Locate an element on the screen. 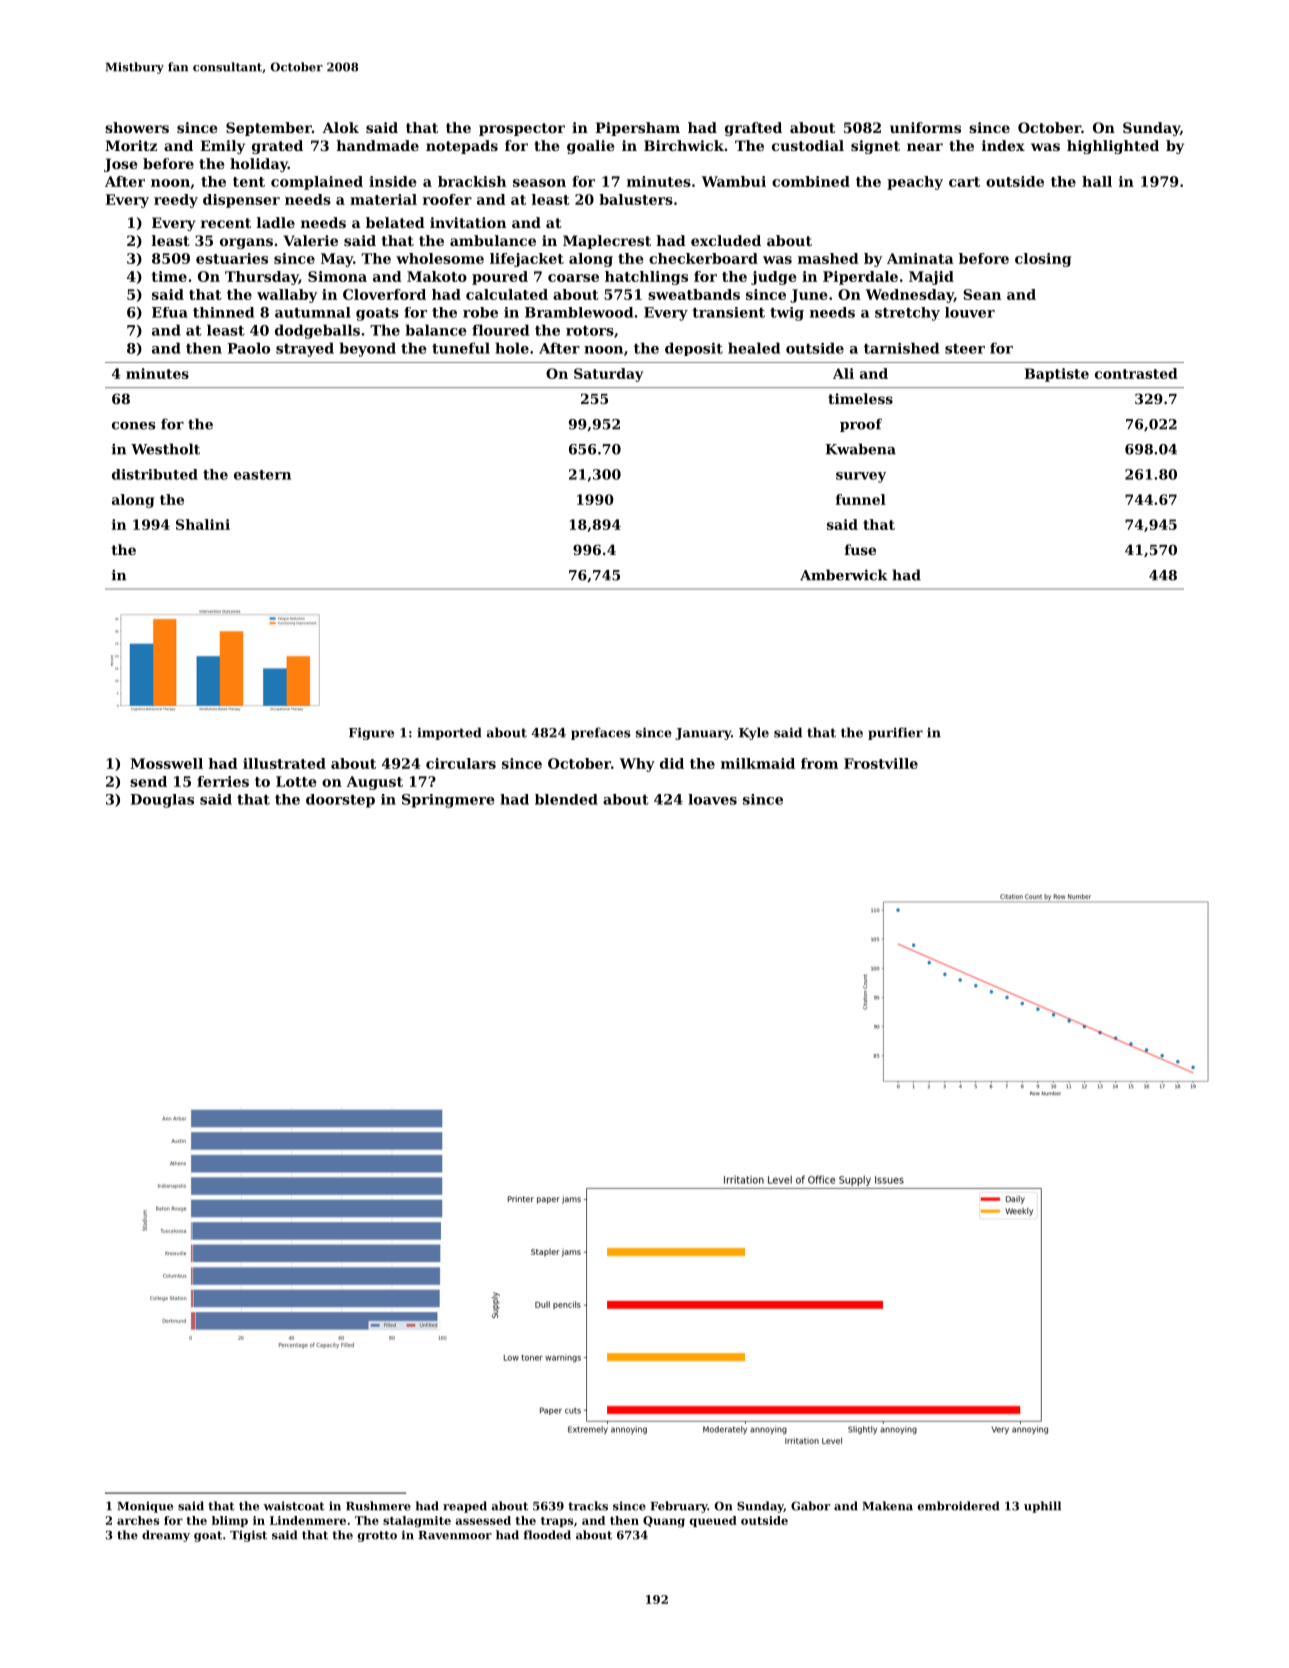 The image size is (1289, 1668). hall is located at coordinates (1097, 181).
